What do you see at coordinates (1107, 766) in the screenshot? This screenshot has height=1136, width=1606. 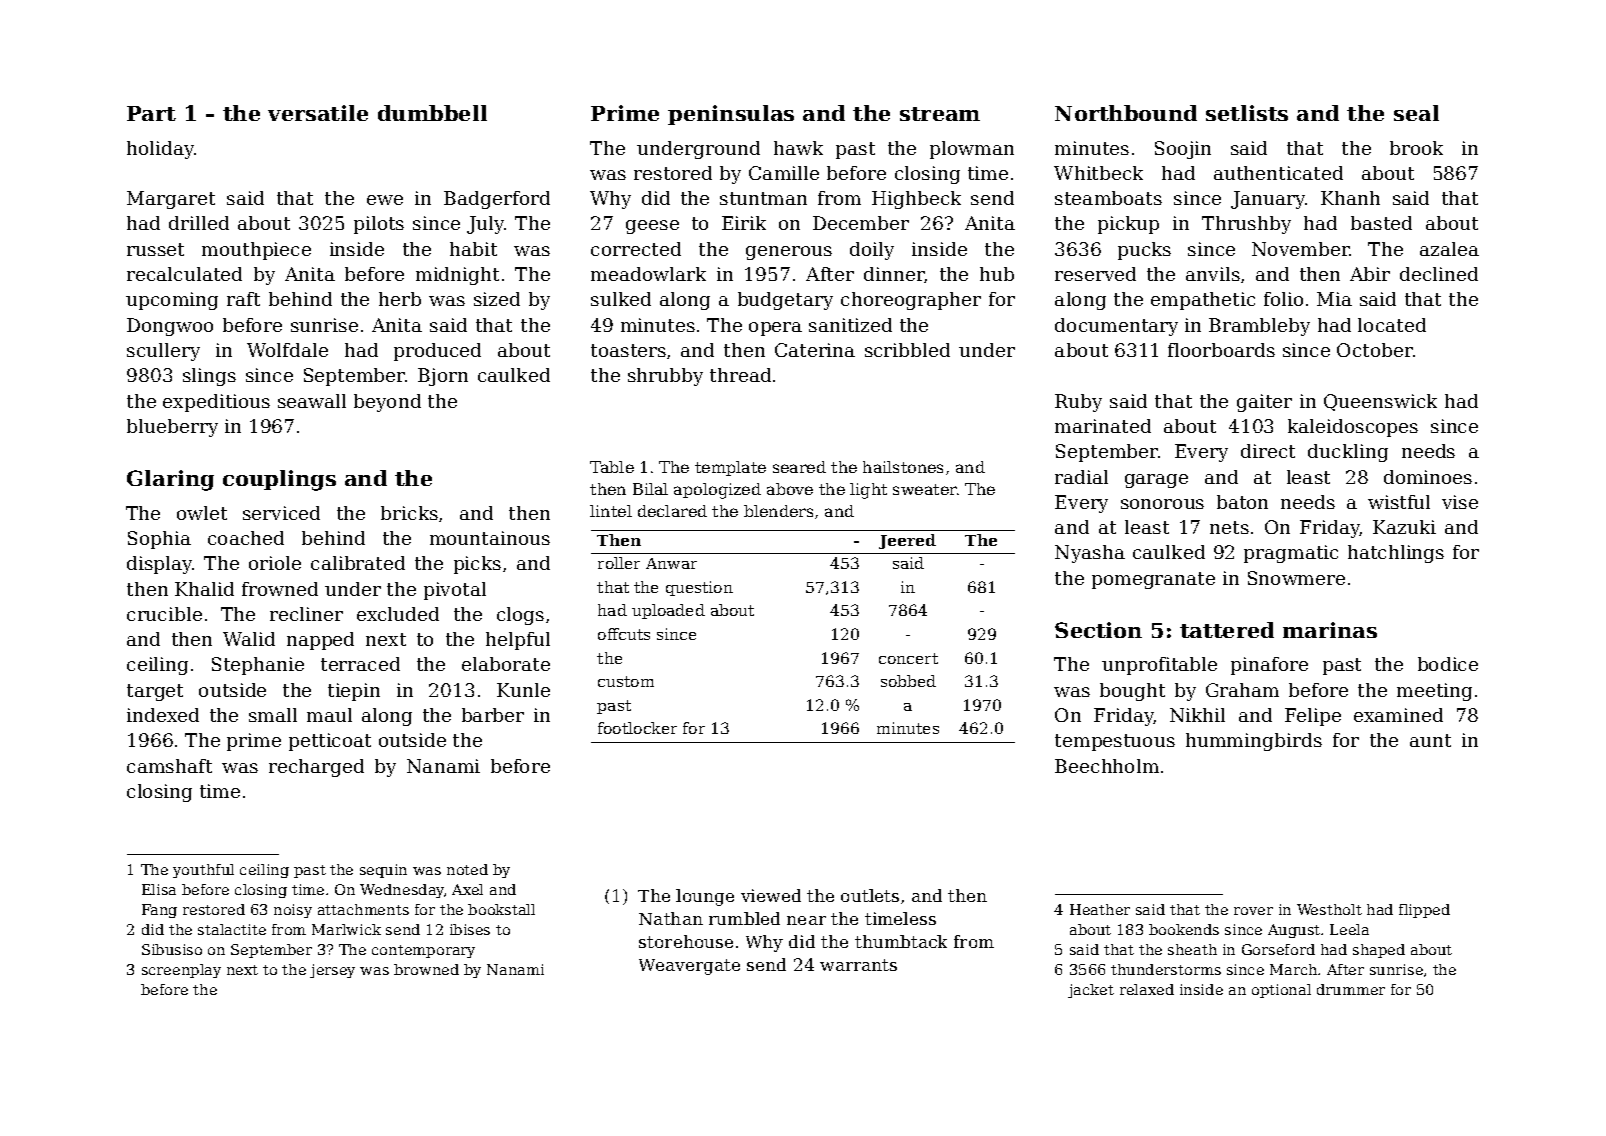 I see `Beechholm` at bounding box center [1107, 766].
